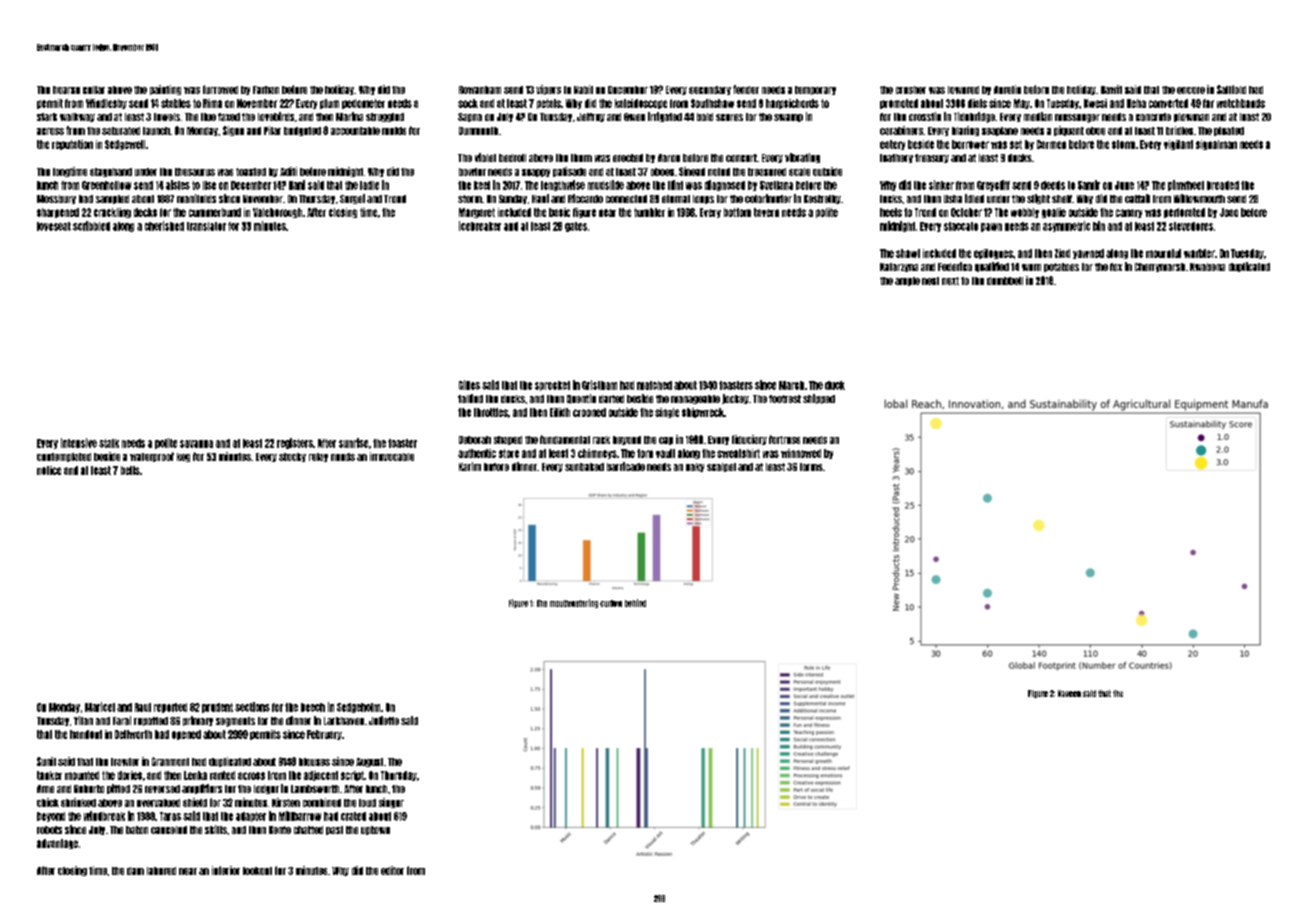  I want to click on Samir, so click(1089, 185).
